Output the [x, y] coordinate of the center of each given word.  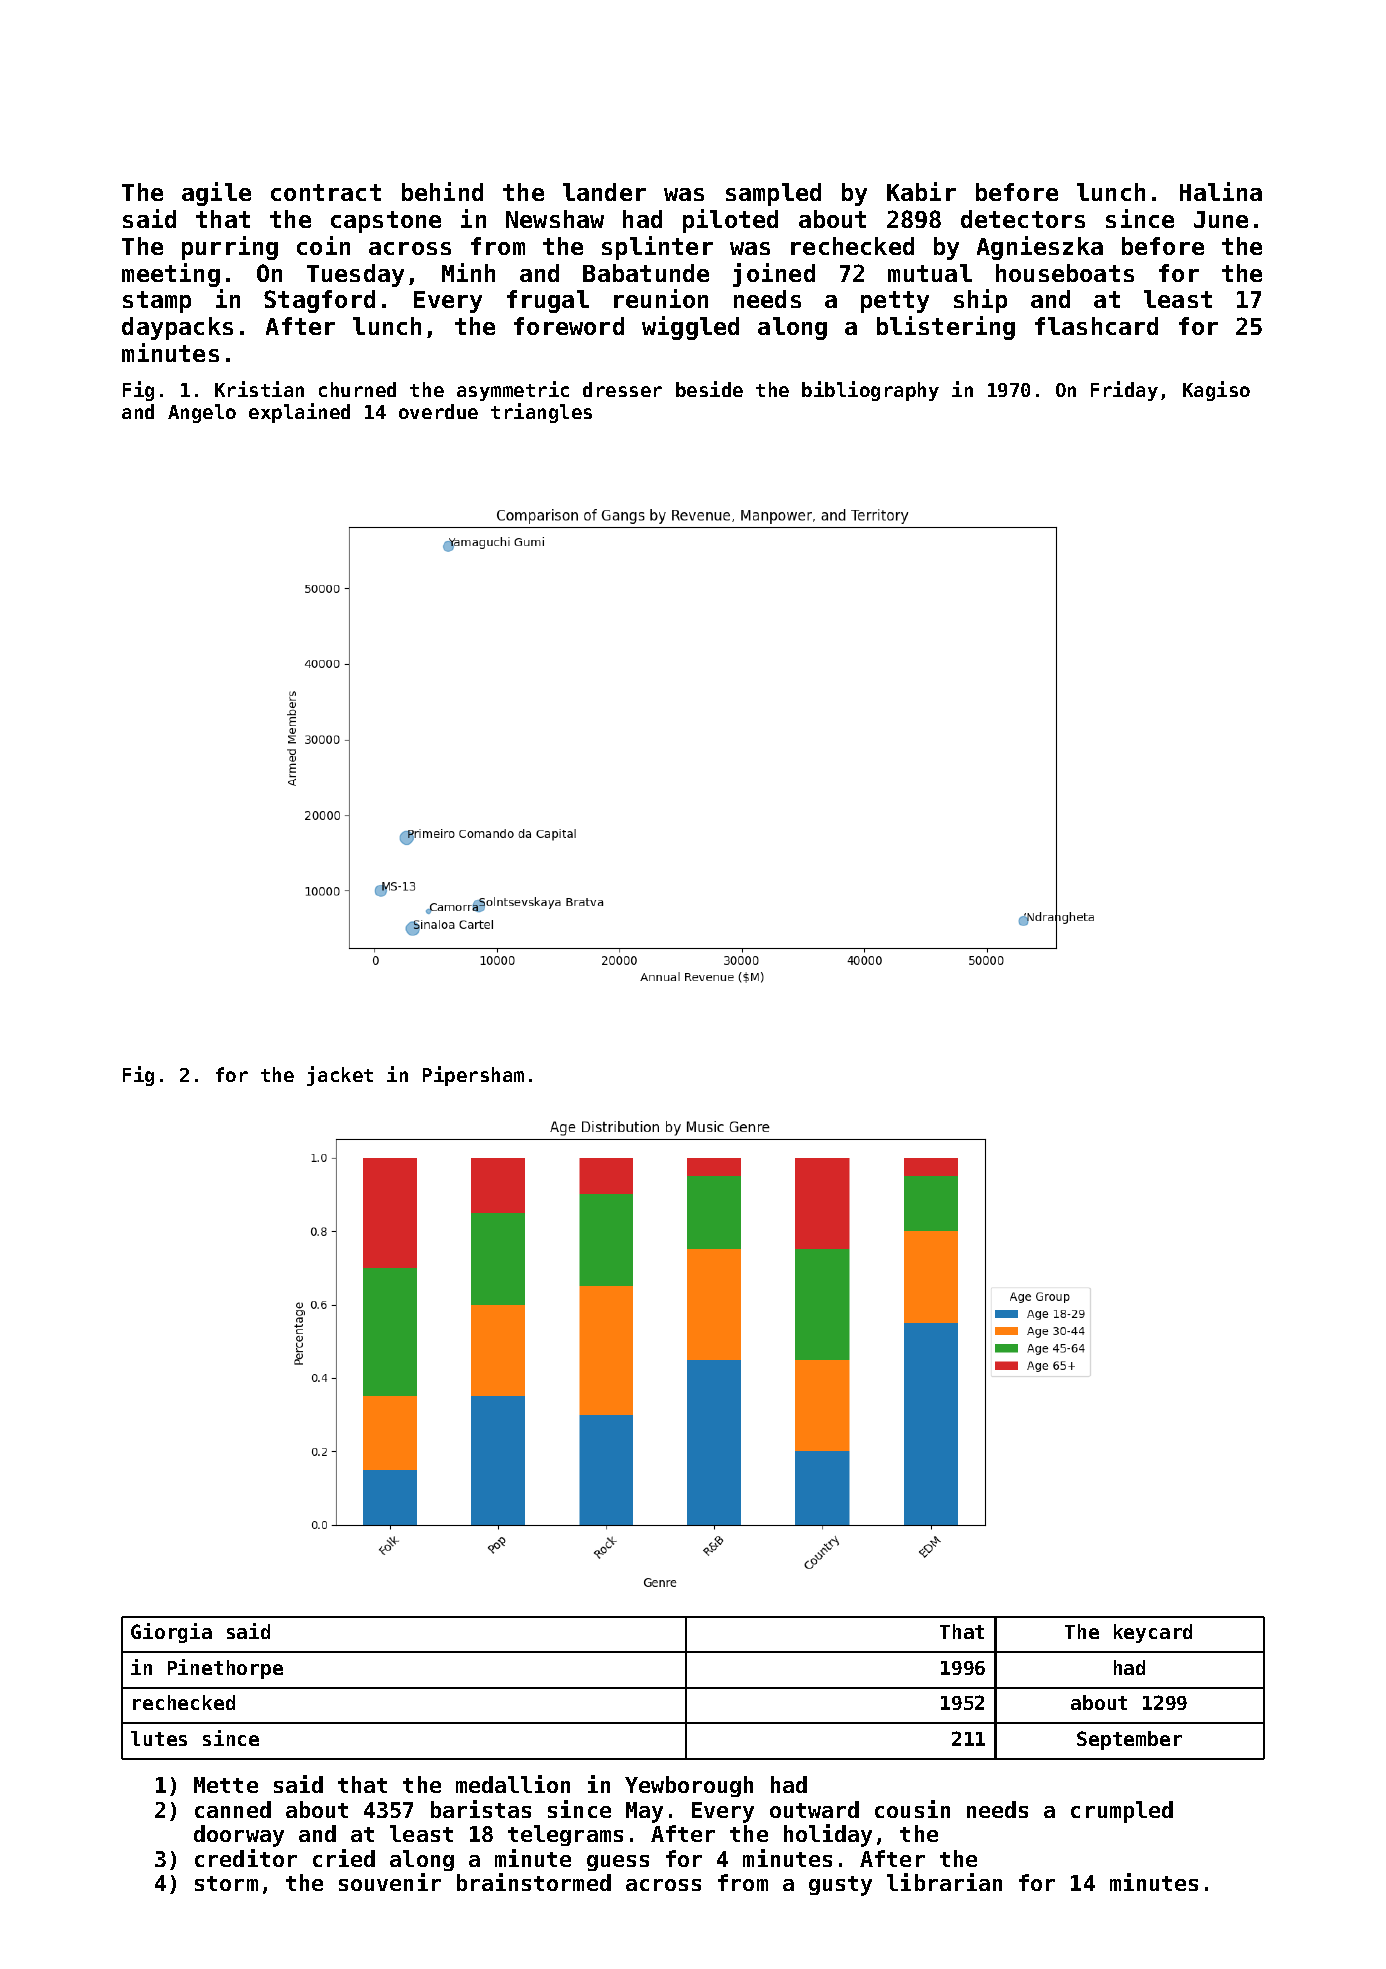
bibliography [870, 391]
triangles [541, 413]
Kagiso [1216, 391]
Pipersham [473, 1076]
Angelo [202, 413]
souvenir [390, 1882]
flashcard [1096, 326]
